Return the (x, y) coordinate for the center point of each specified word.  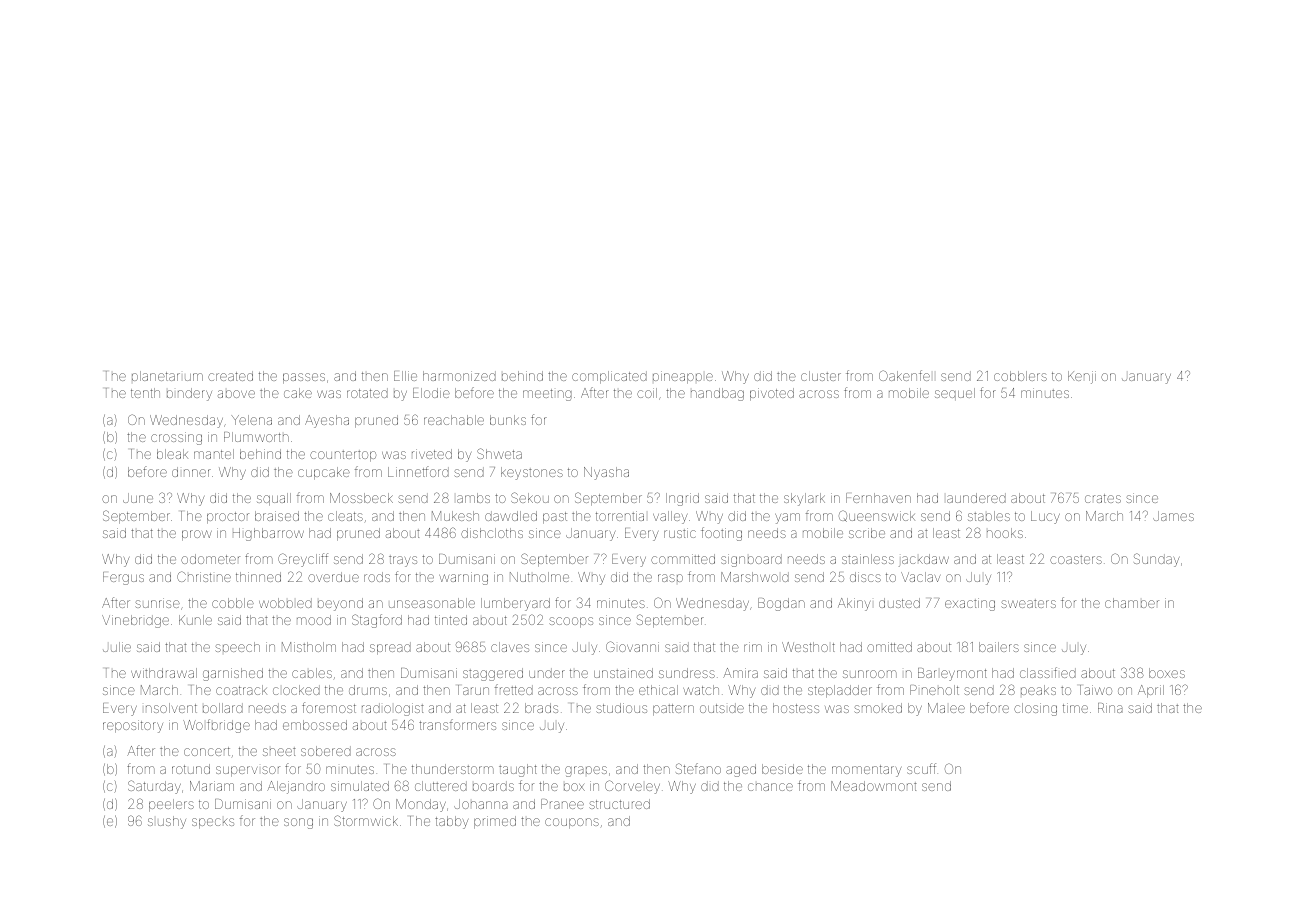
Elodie (431, 393)
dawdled (511, 516)
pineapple (683, 377)
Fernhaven (878, 498)
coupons (572, 823)
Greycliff (303, 560)
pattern (673, 710)
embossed (315, 725)
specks (213, 823)
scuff (921, 768)
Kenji (1082, 377)
